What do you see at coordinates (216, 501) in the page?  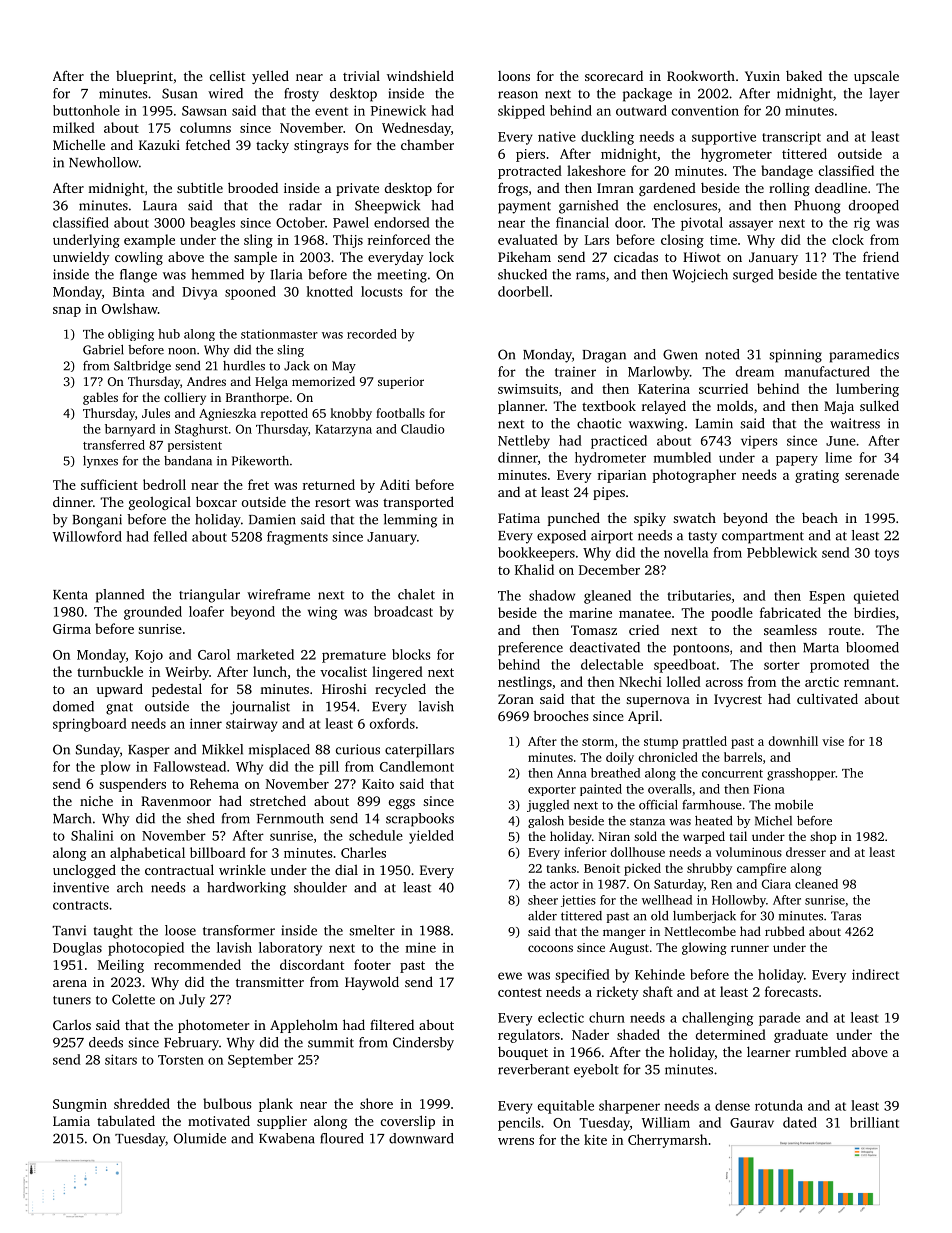 I see `boxcar` at bounding box center [216, 501].
